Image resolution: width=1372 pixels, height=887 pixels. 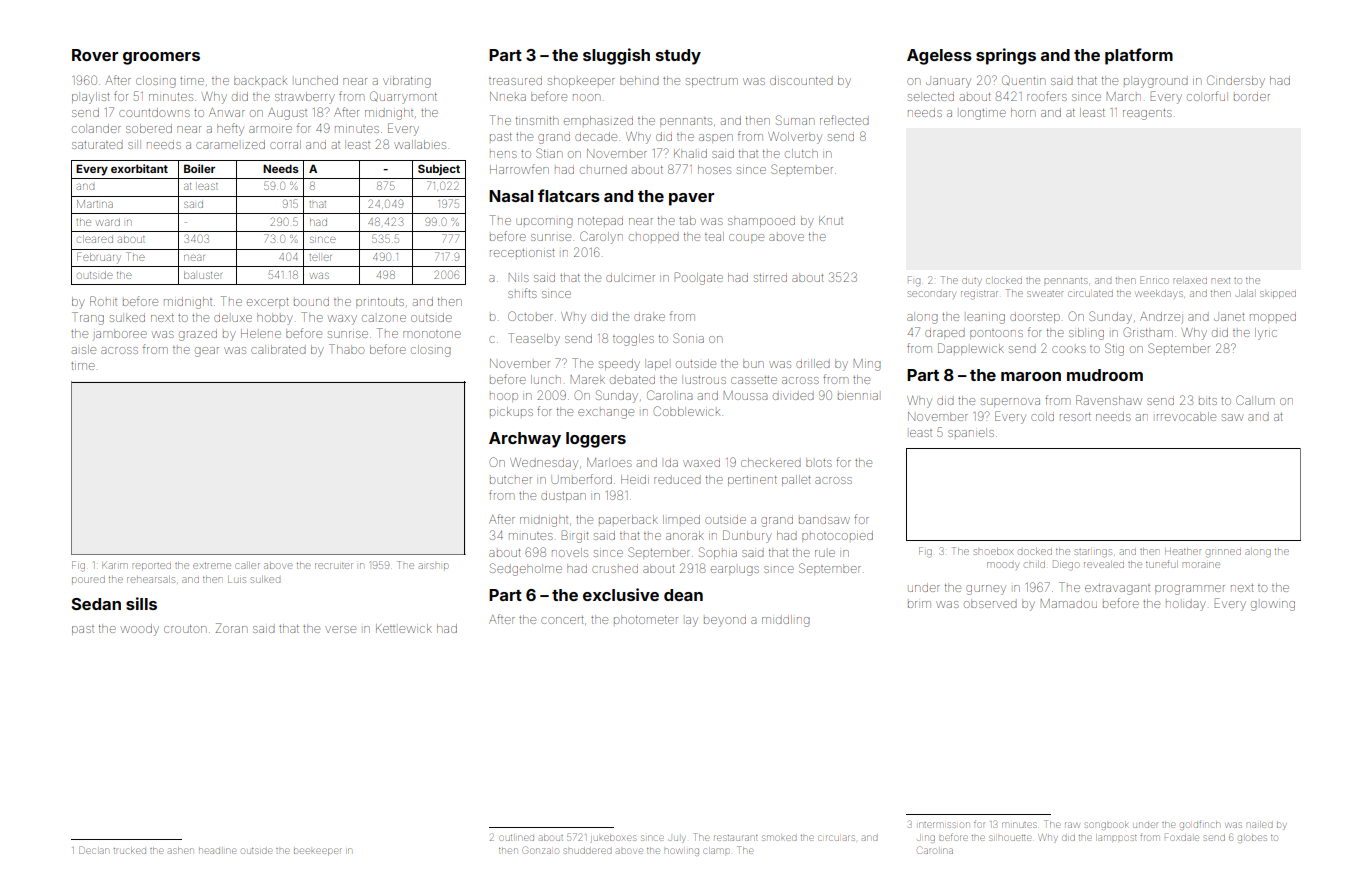 What do you see at coordinates (115, 566) in the page?
I see `Karim` at bounding box center [115, 566].
